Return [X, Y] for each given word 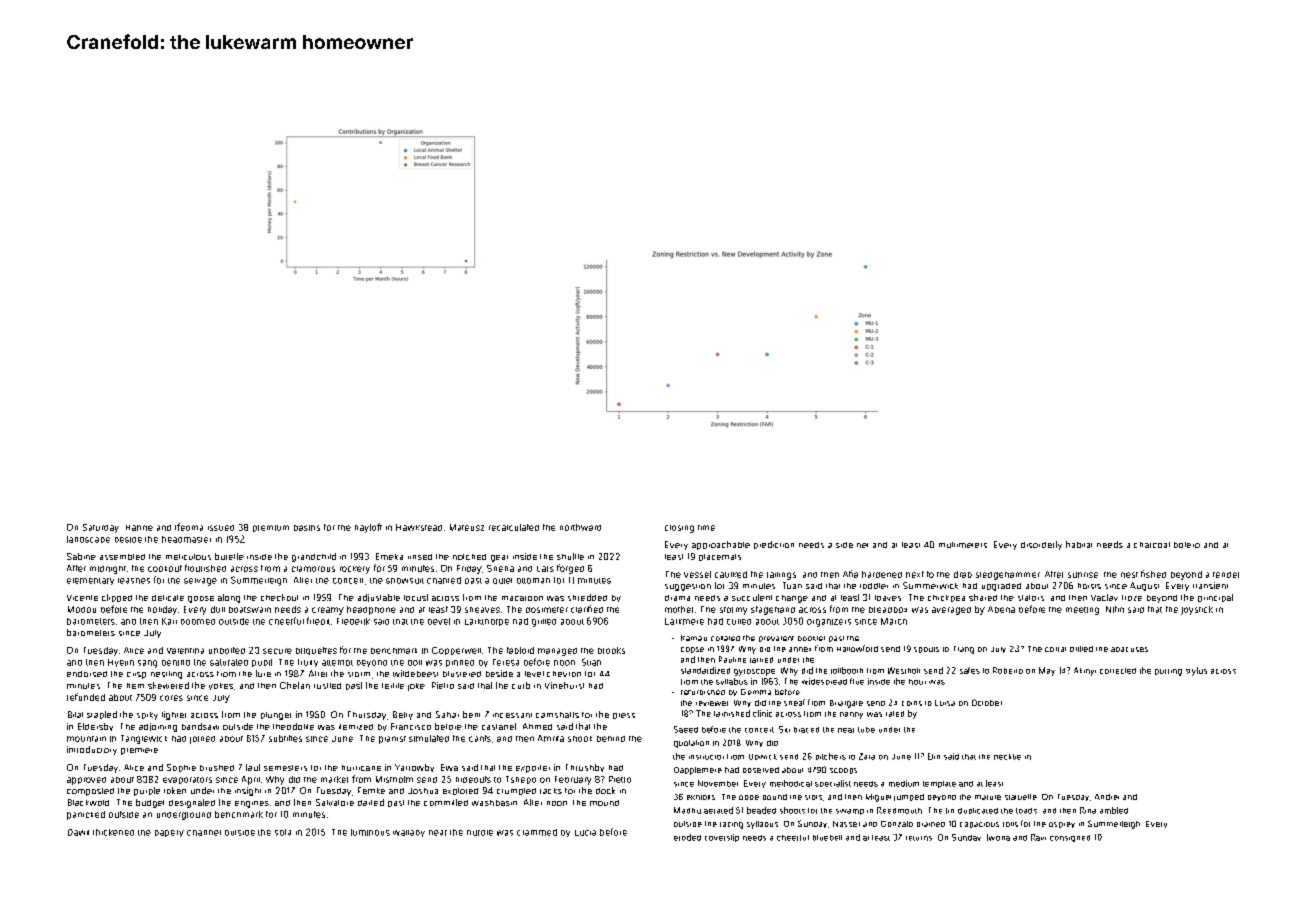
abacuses [1129, 649]
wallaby [409, 833]
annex [800, 649]
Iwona [998, 837]
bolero [1187, 545]
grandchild [314, 557]
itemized [356, 727]
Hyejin [121, 663]
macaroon [522, 598]
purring [1168, 672]
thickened [113, 832]
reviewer [712, 703]
